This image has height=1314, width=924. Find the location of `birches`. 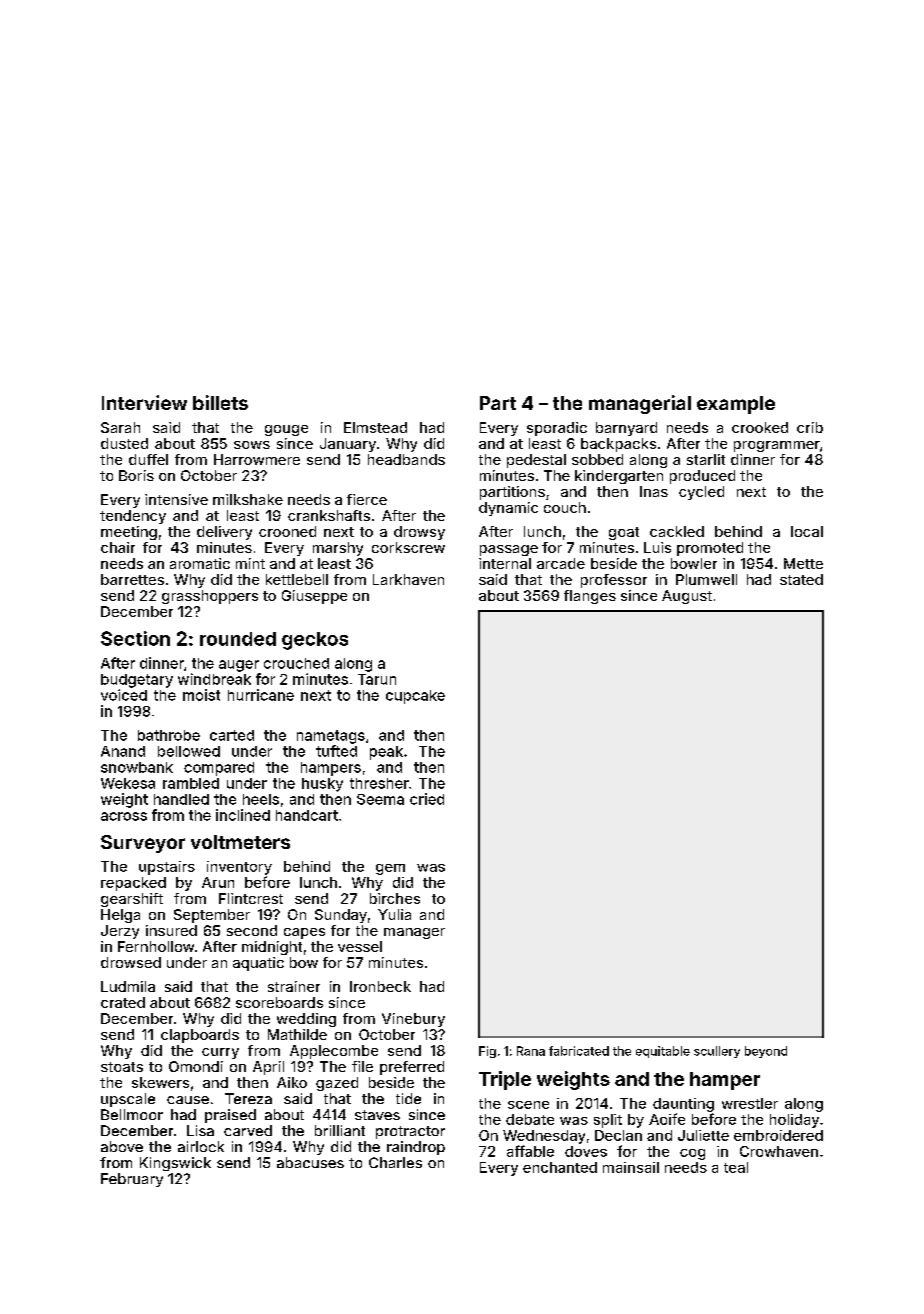

birches is located at coordinates (395, 898).
